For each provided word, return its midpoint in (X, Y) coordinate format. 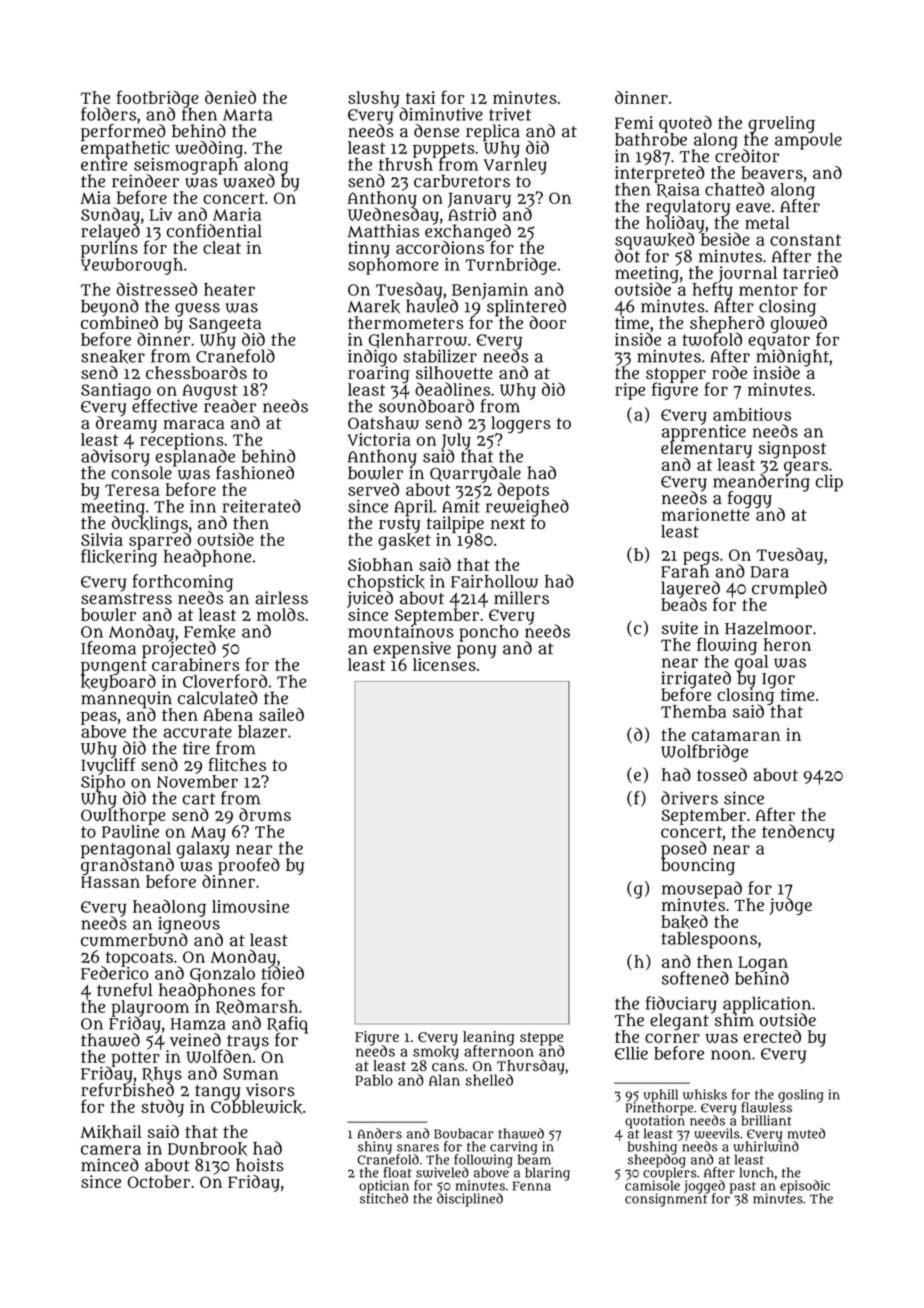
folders (108, 114)
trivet (510, 114)
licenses (444, 664)
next (508, 523)
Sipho (103, 783)
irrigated (696, 679)
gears (806, 468)
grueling (781, 124)
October (159, 1181)
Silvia (102, 539)
